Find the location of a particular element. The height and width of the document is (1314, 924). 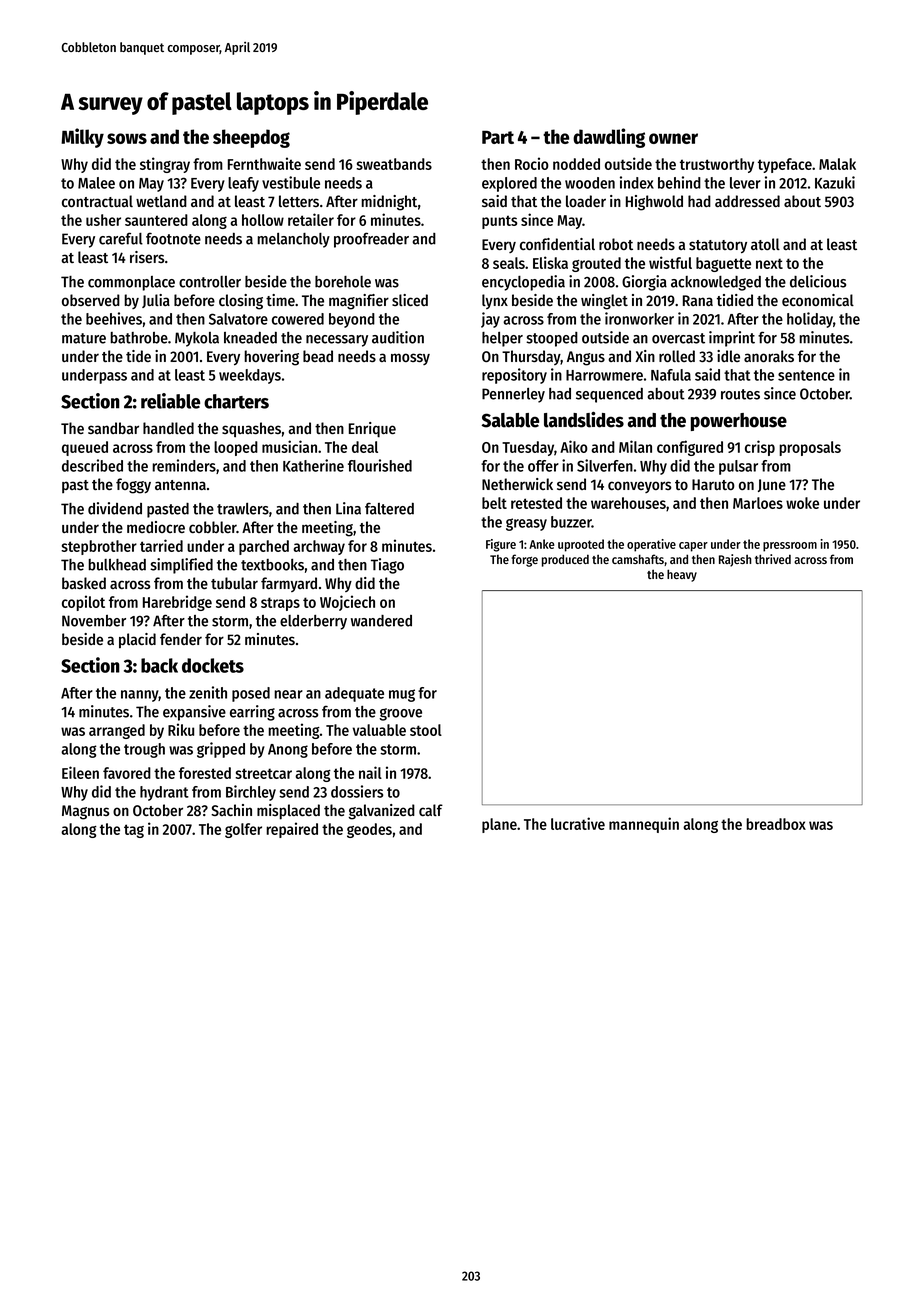

wandered is located at coordinates (381, 621).
